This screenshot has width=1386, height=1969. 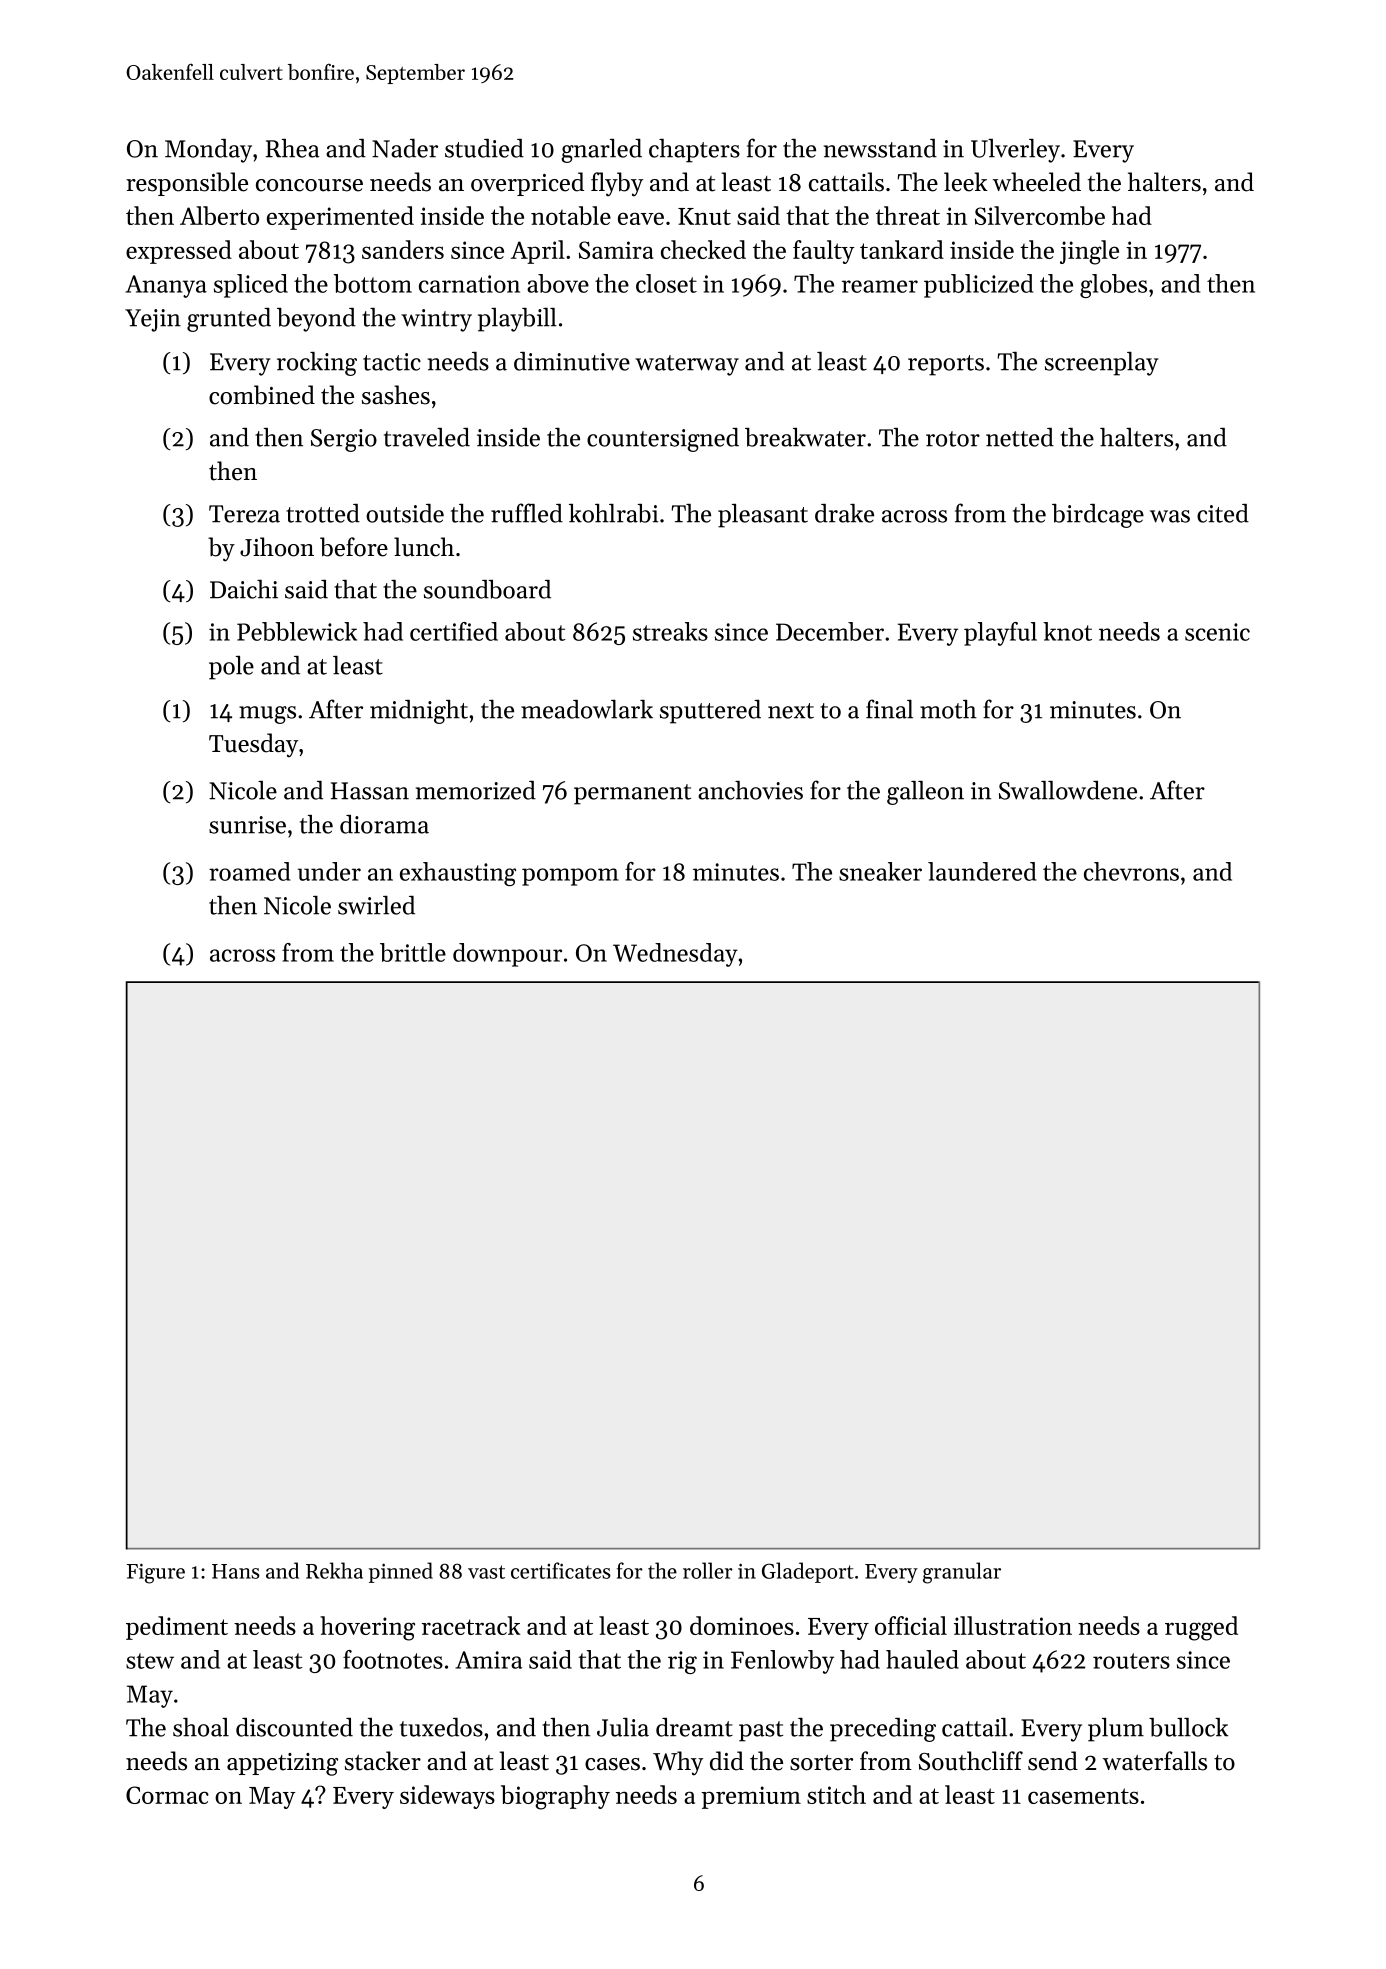 What do you see at coordinates (208, 151) in the screenshot?
I see `Monday` at bounding box center [208, 151].
